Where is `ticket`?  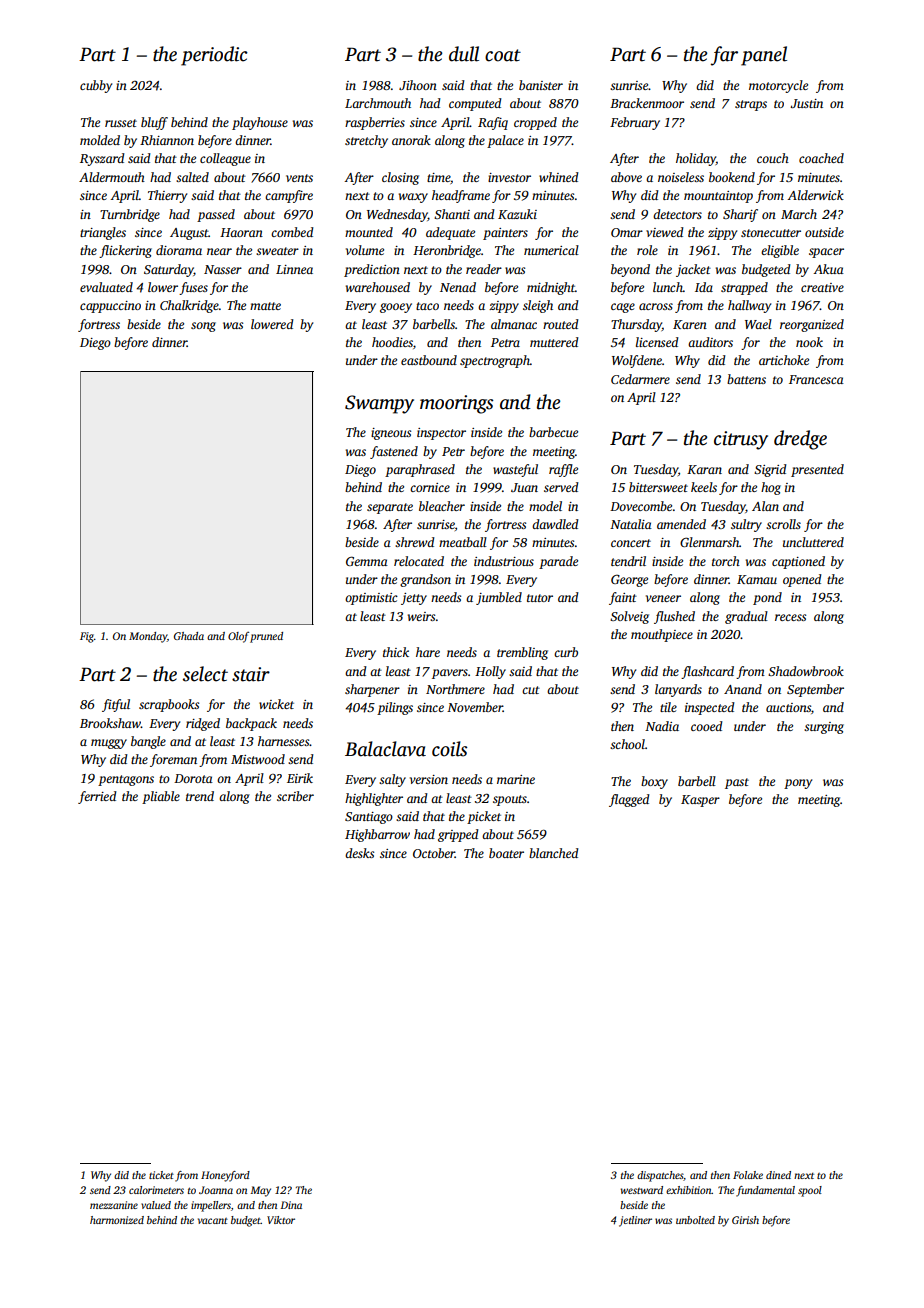 ticket is located at coordinates (161, 1175).
